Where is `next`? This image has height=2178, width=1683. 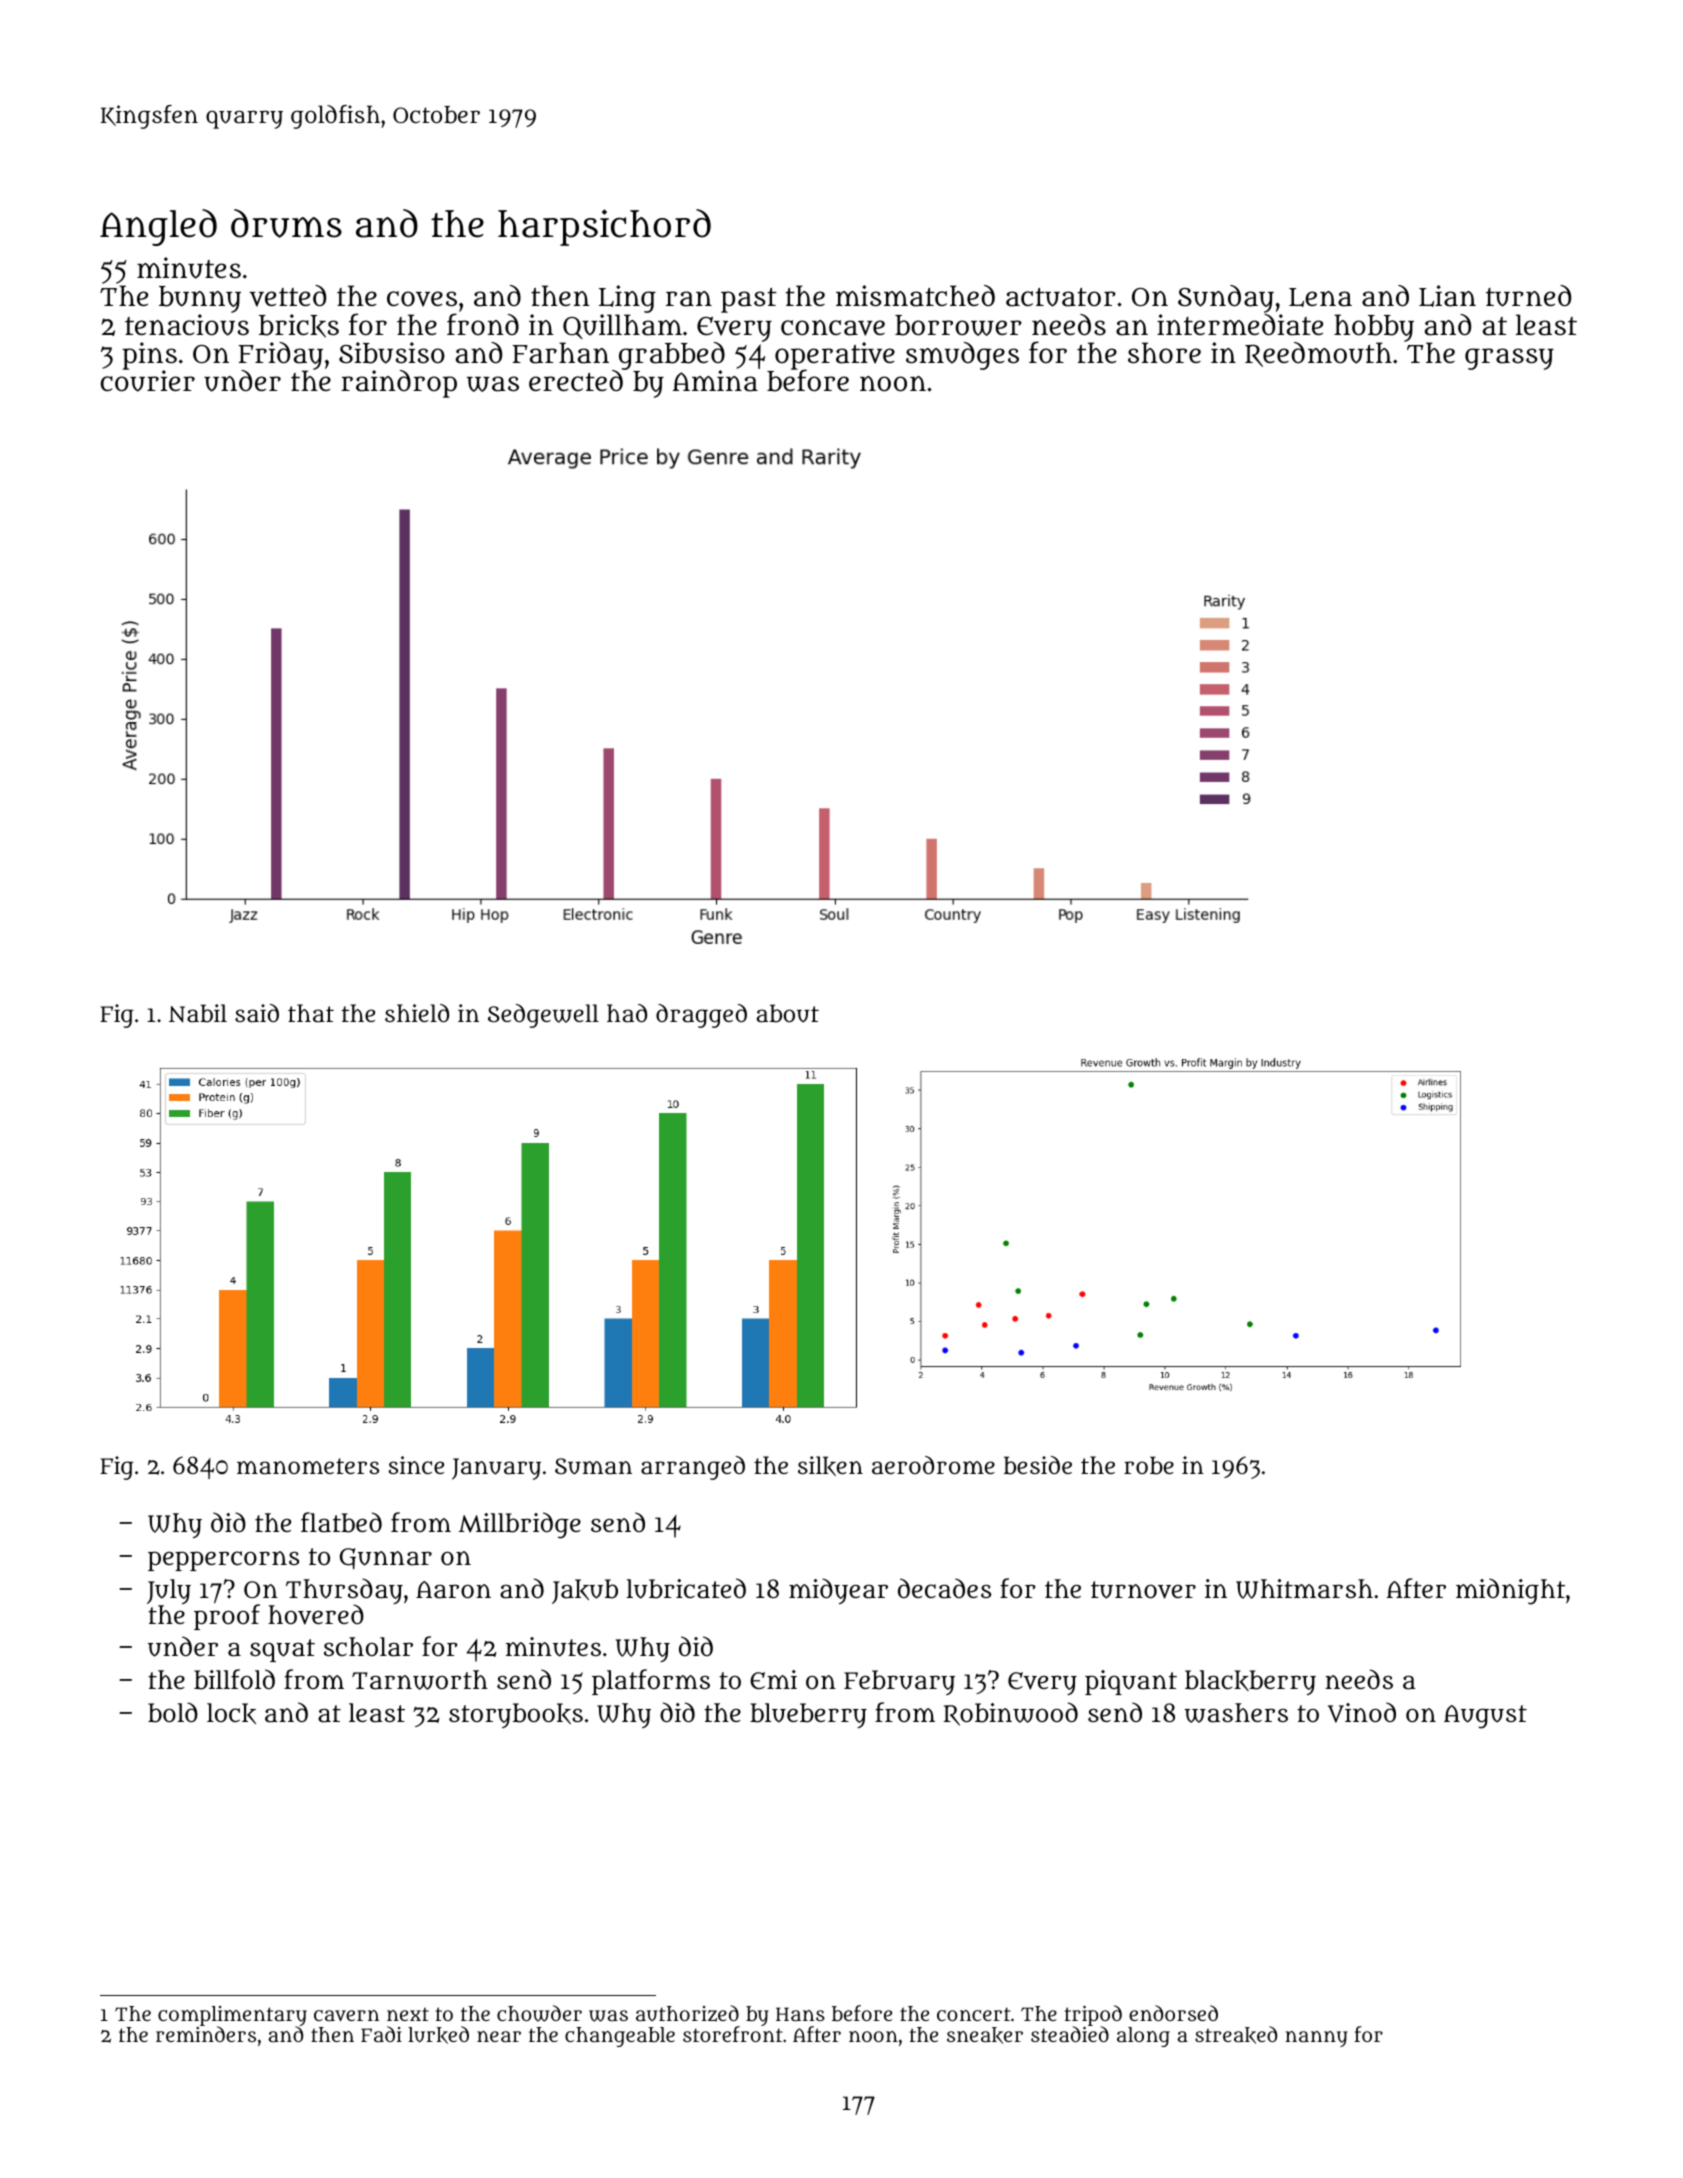
next is located at coordinates (408, 2014).
